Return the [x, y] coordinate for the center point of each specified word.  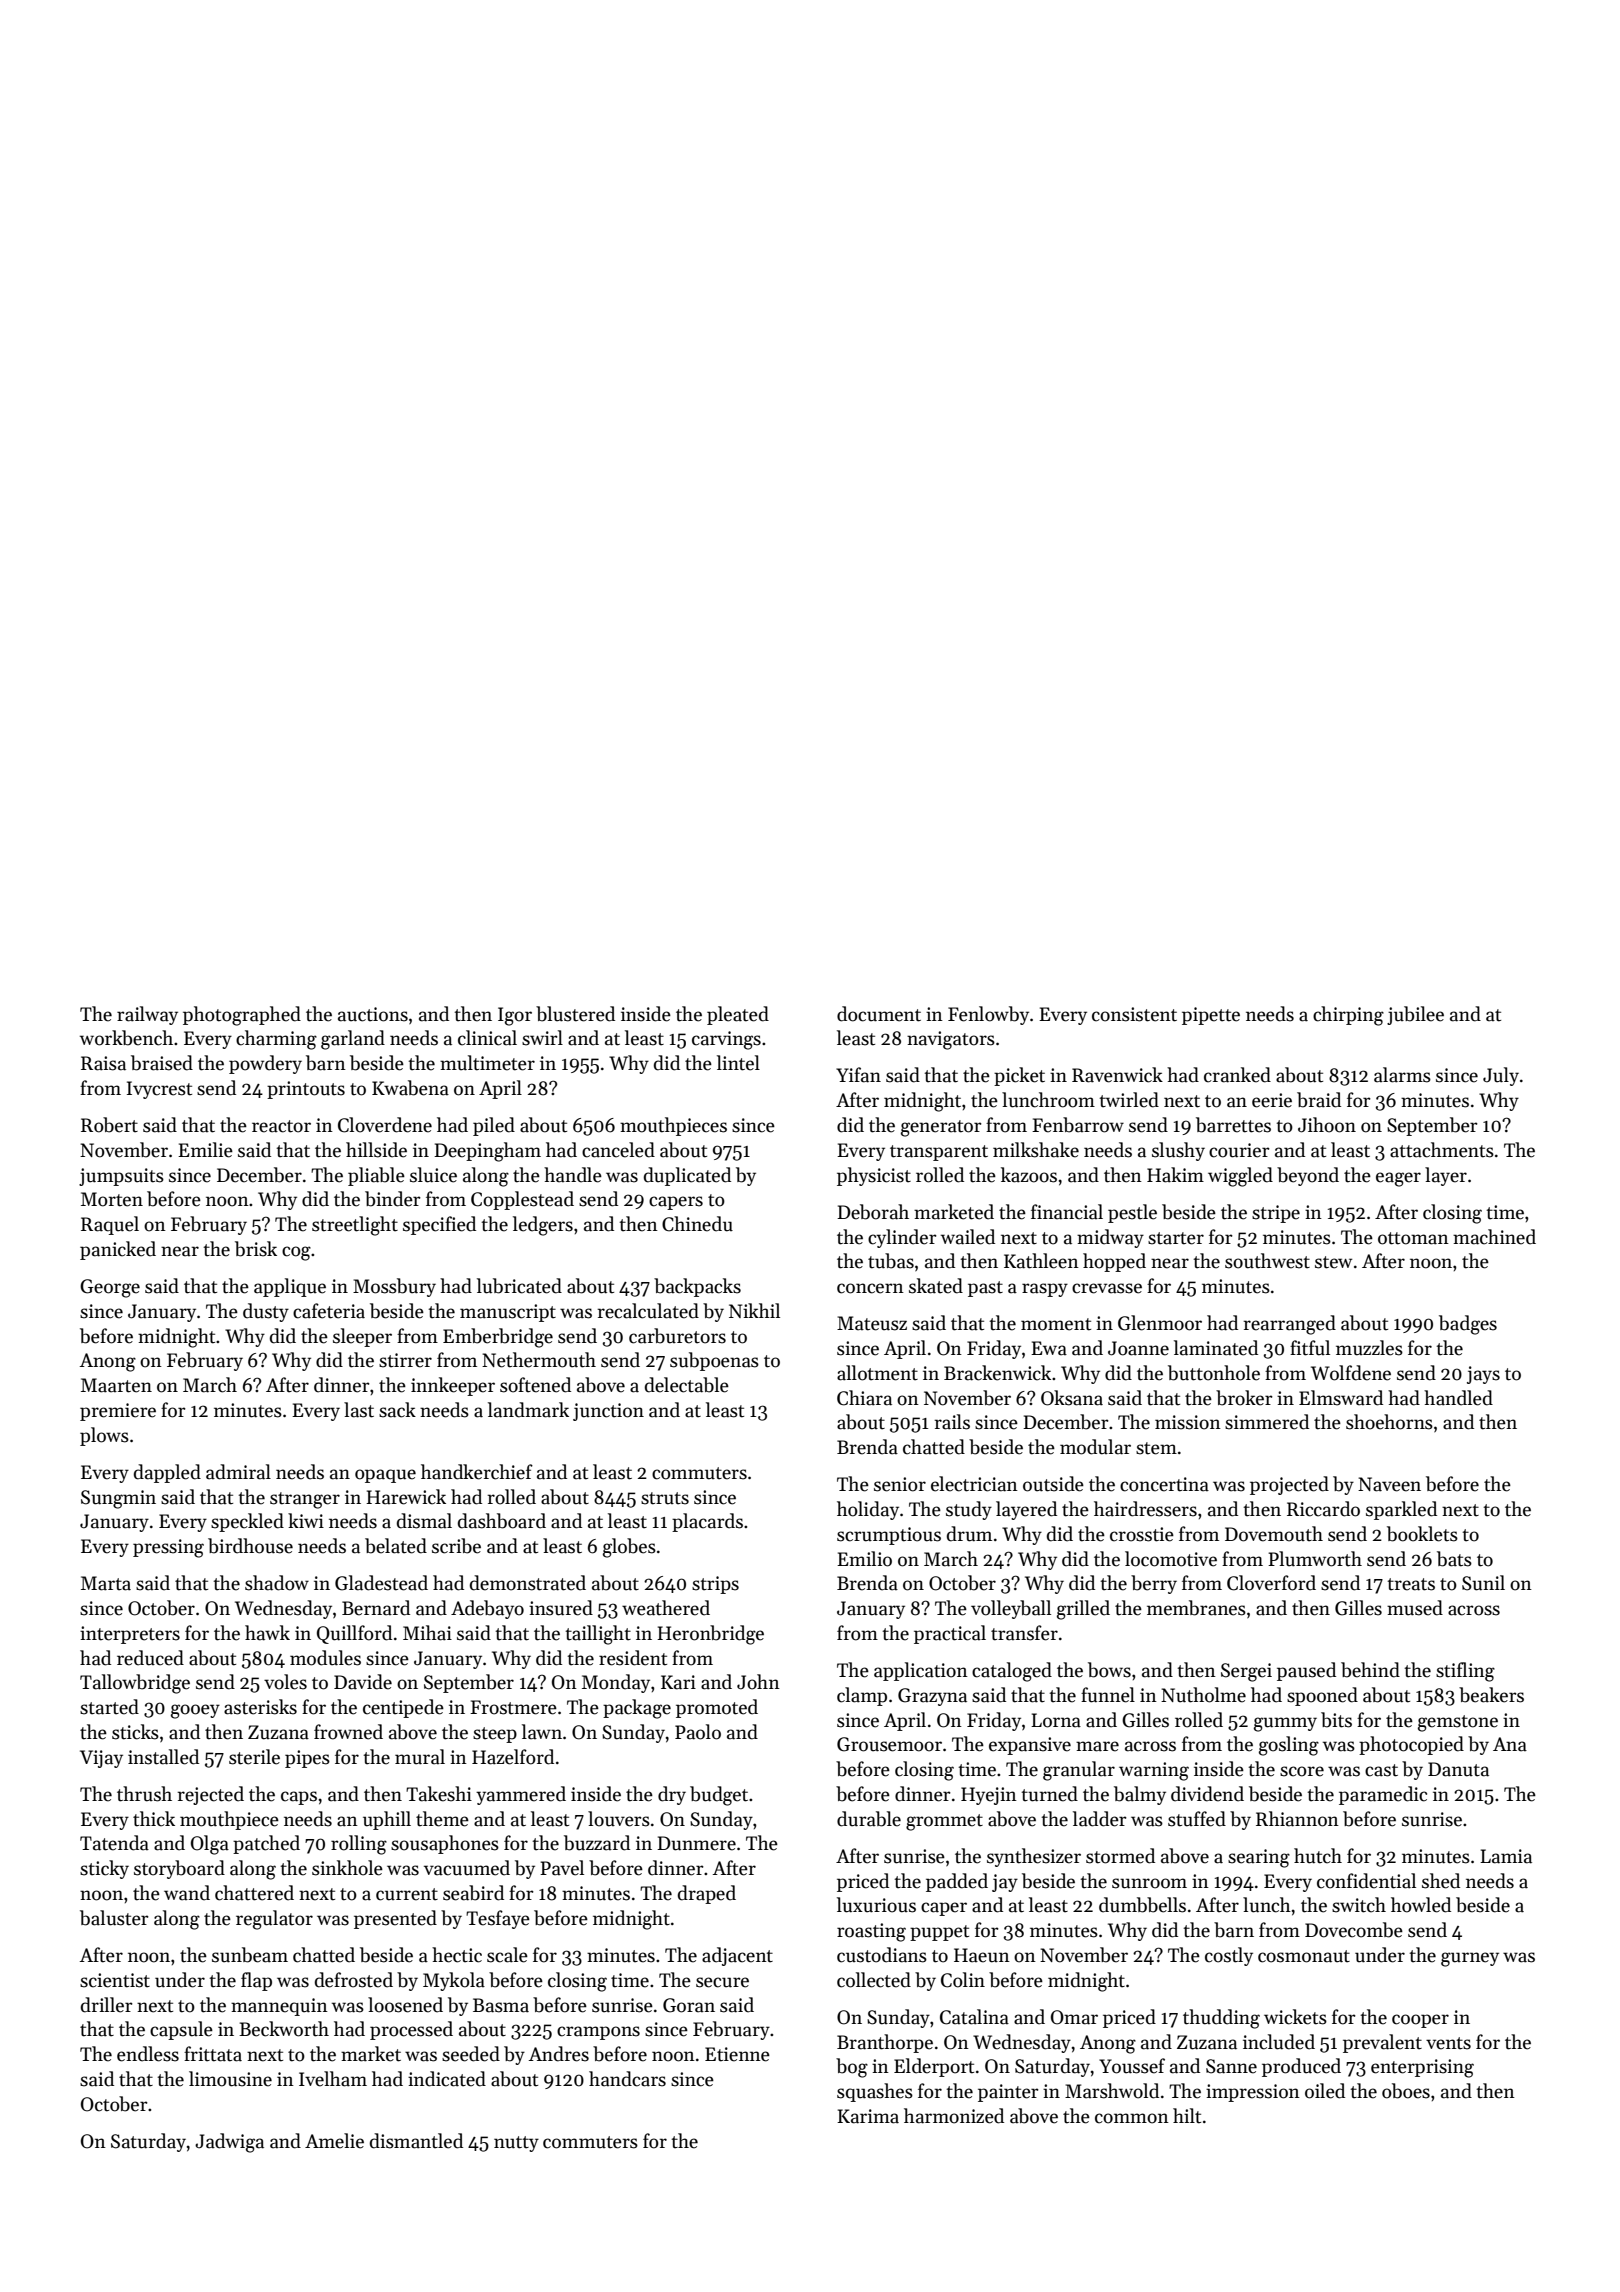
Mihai [427, 1633]
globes [629, 1548]
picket [1019, 1076]
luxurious [876, 1905]
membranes [1196, 1608]
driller [107, 2005]
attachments [1442, 1150]
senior [900, 1484]
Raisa [103, 1063]
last [359, 1410]
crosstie [1142, 1534]
